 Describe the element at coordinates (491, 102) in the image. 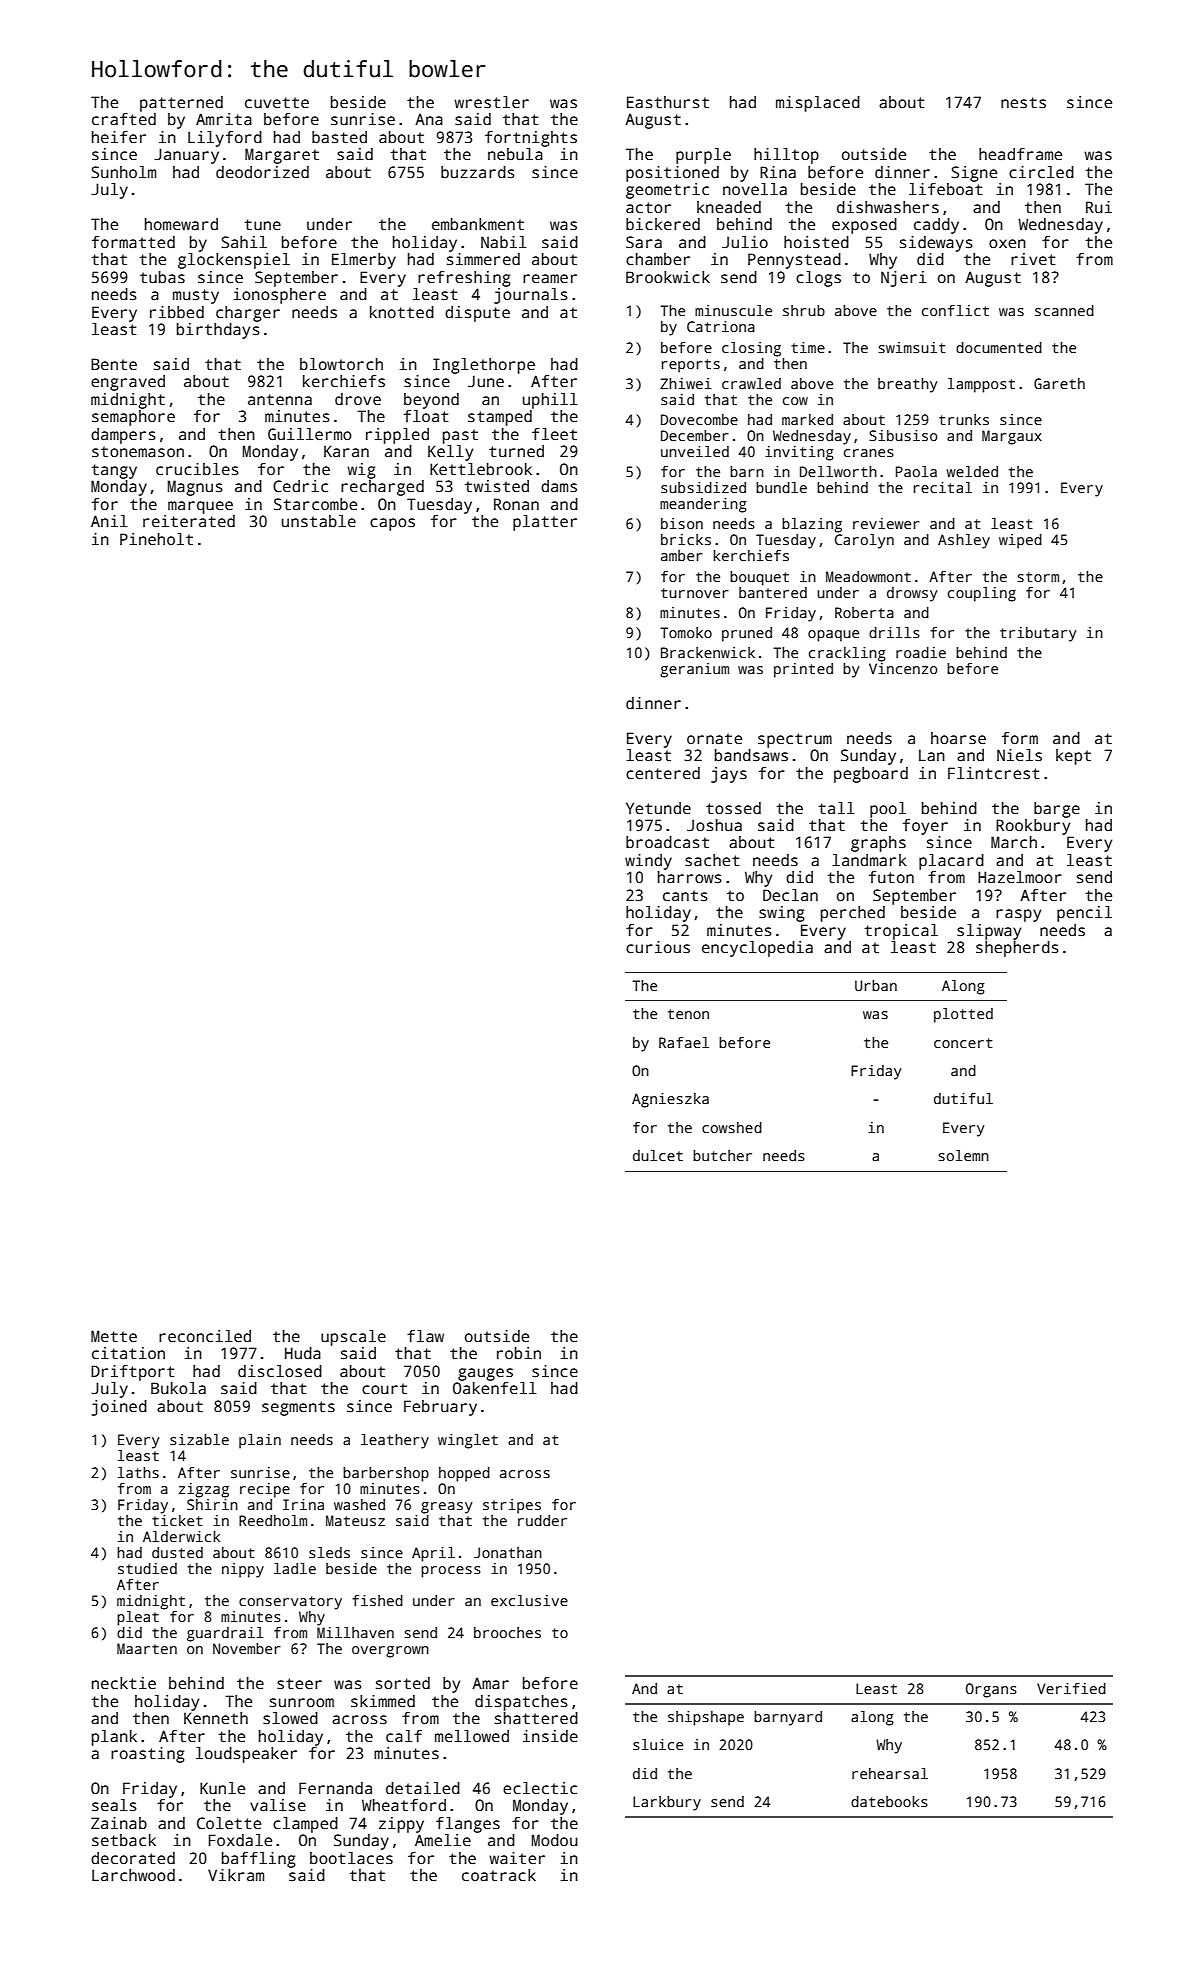

I see `wrestler` at that location.
